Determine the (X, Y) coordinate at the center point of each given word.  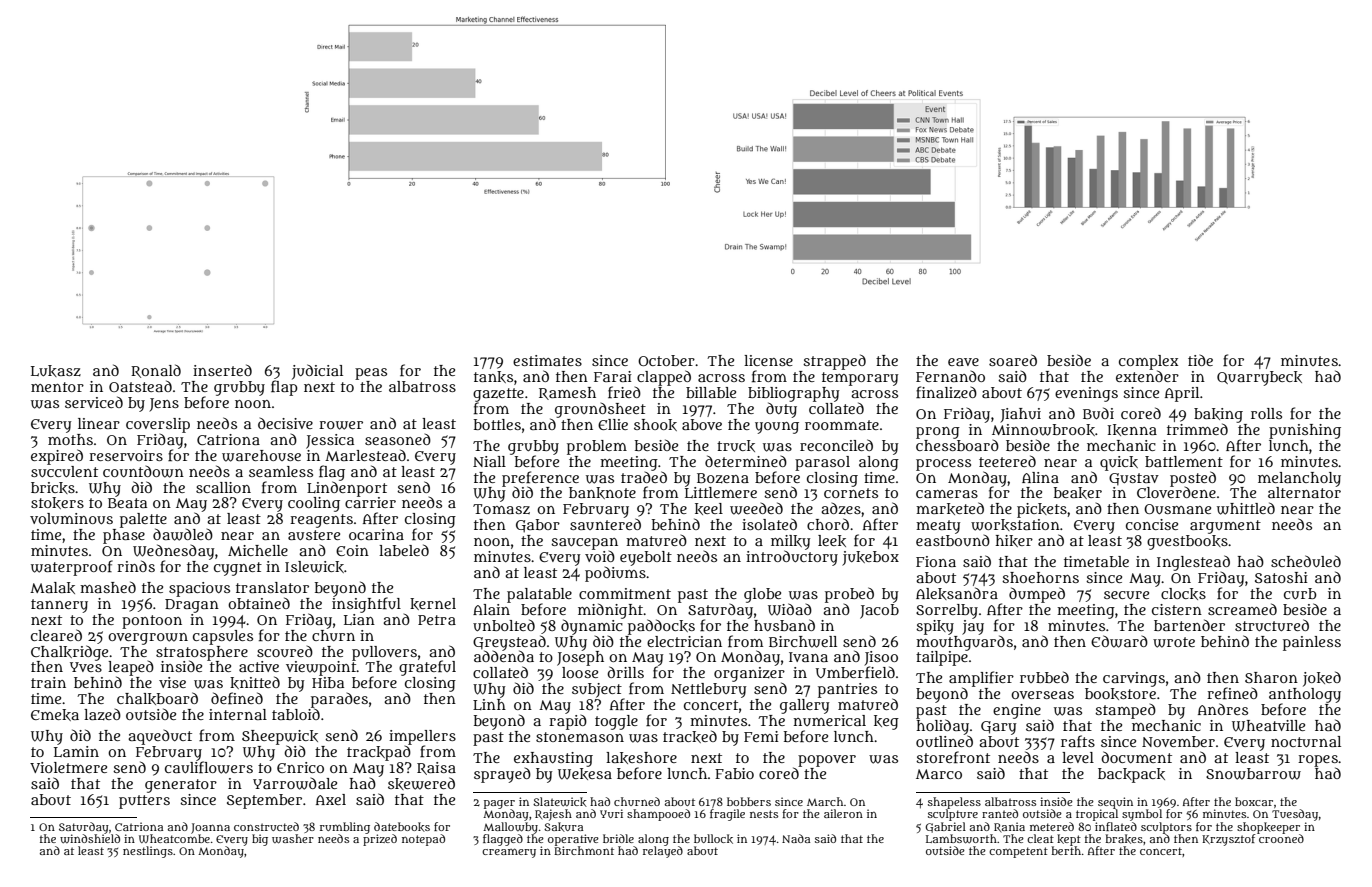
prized (380, 840)
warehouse (261, 456)
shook (655, 425)
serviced (94, 402)
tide (1200, 360)
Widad (790, 609)
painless (1312, 643)
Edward (1119, 641)
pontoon (152, 622)
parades (339, 700)
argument (1225, 527)
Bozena (723, 478)
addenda (504, 656)
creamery (509, 853)
